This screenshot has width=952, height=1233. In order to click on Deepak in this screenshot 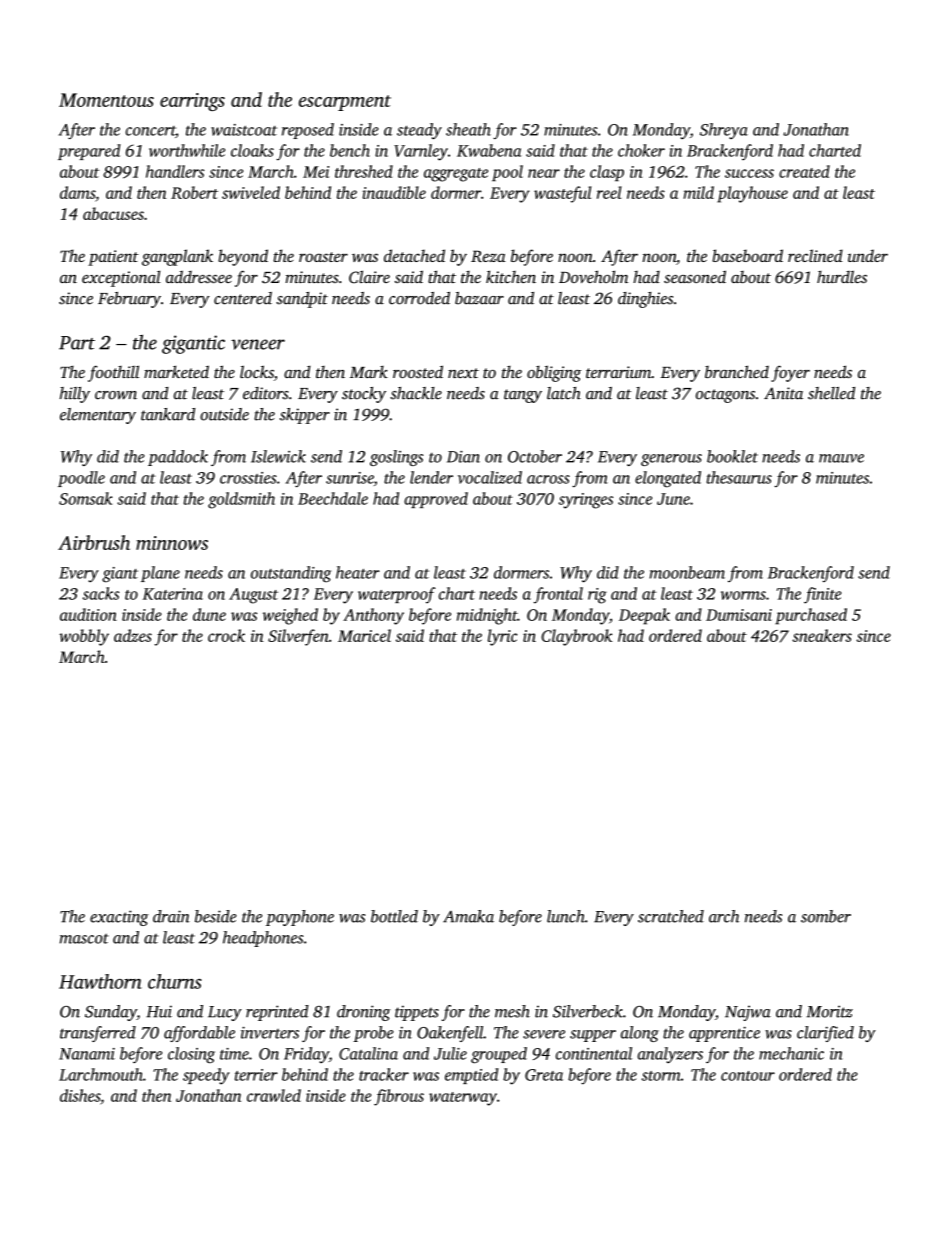, I will do `click(644, 616)`.
